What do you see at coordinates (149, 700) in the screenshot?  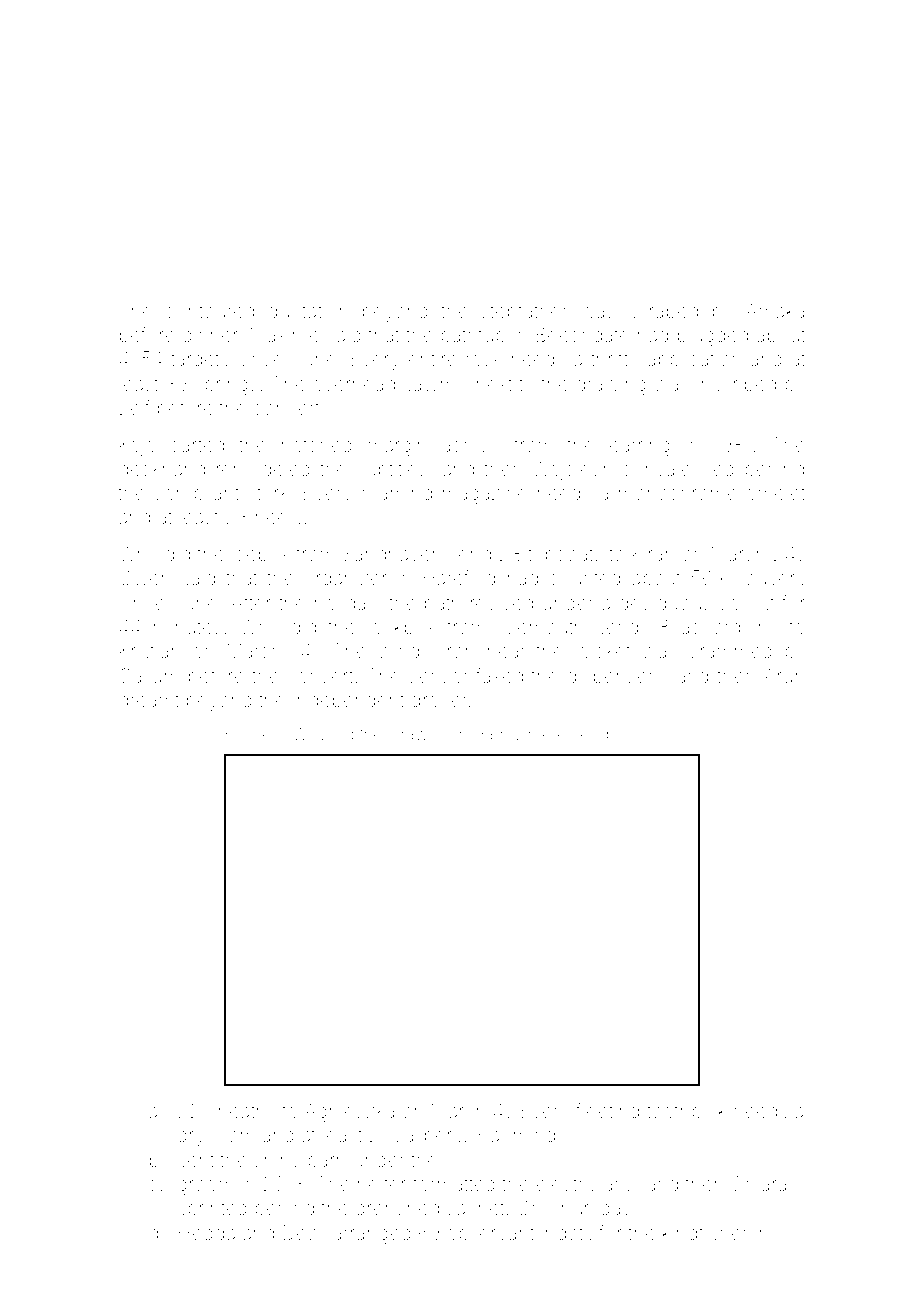 I see `dreamt` at bounding box center [149, 700].
